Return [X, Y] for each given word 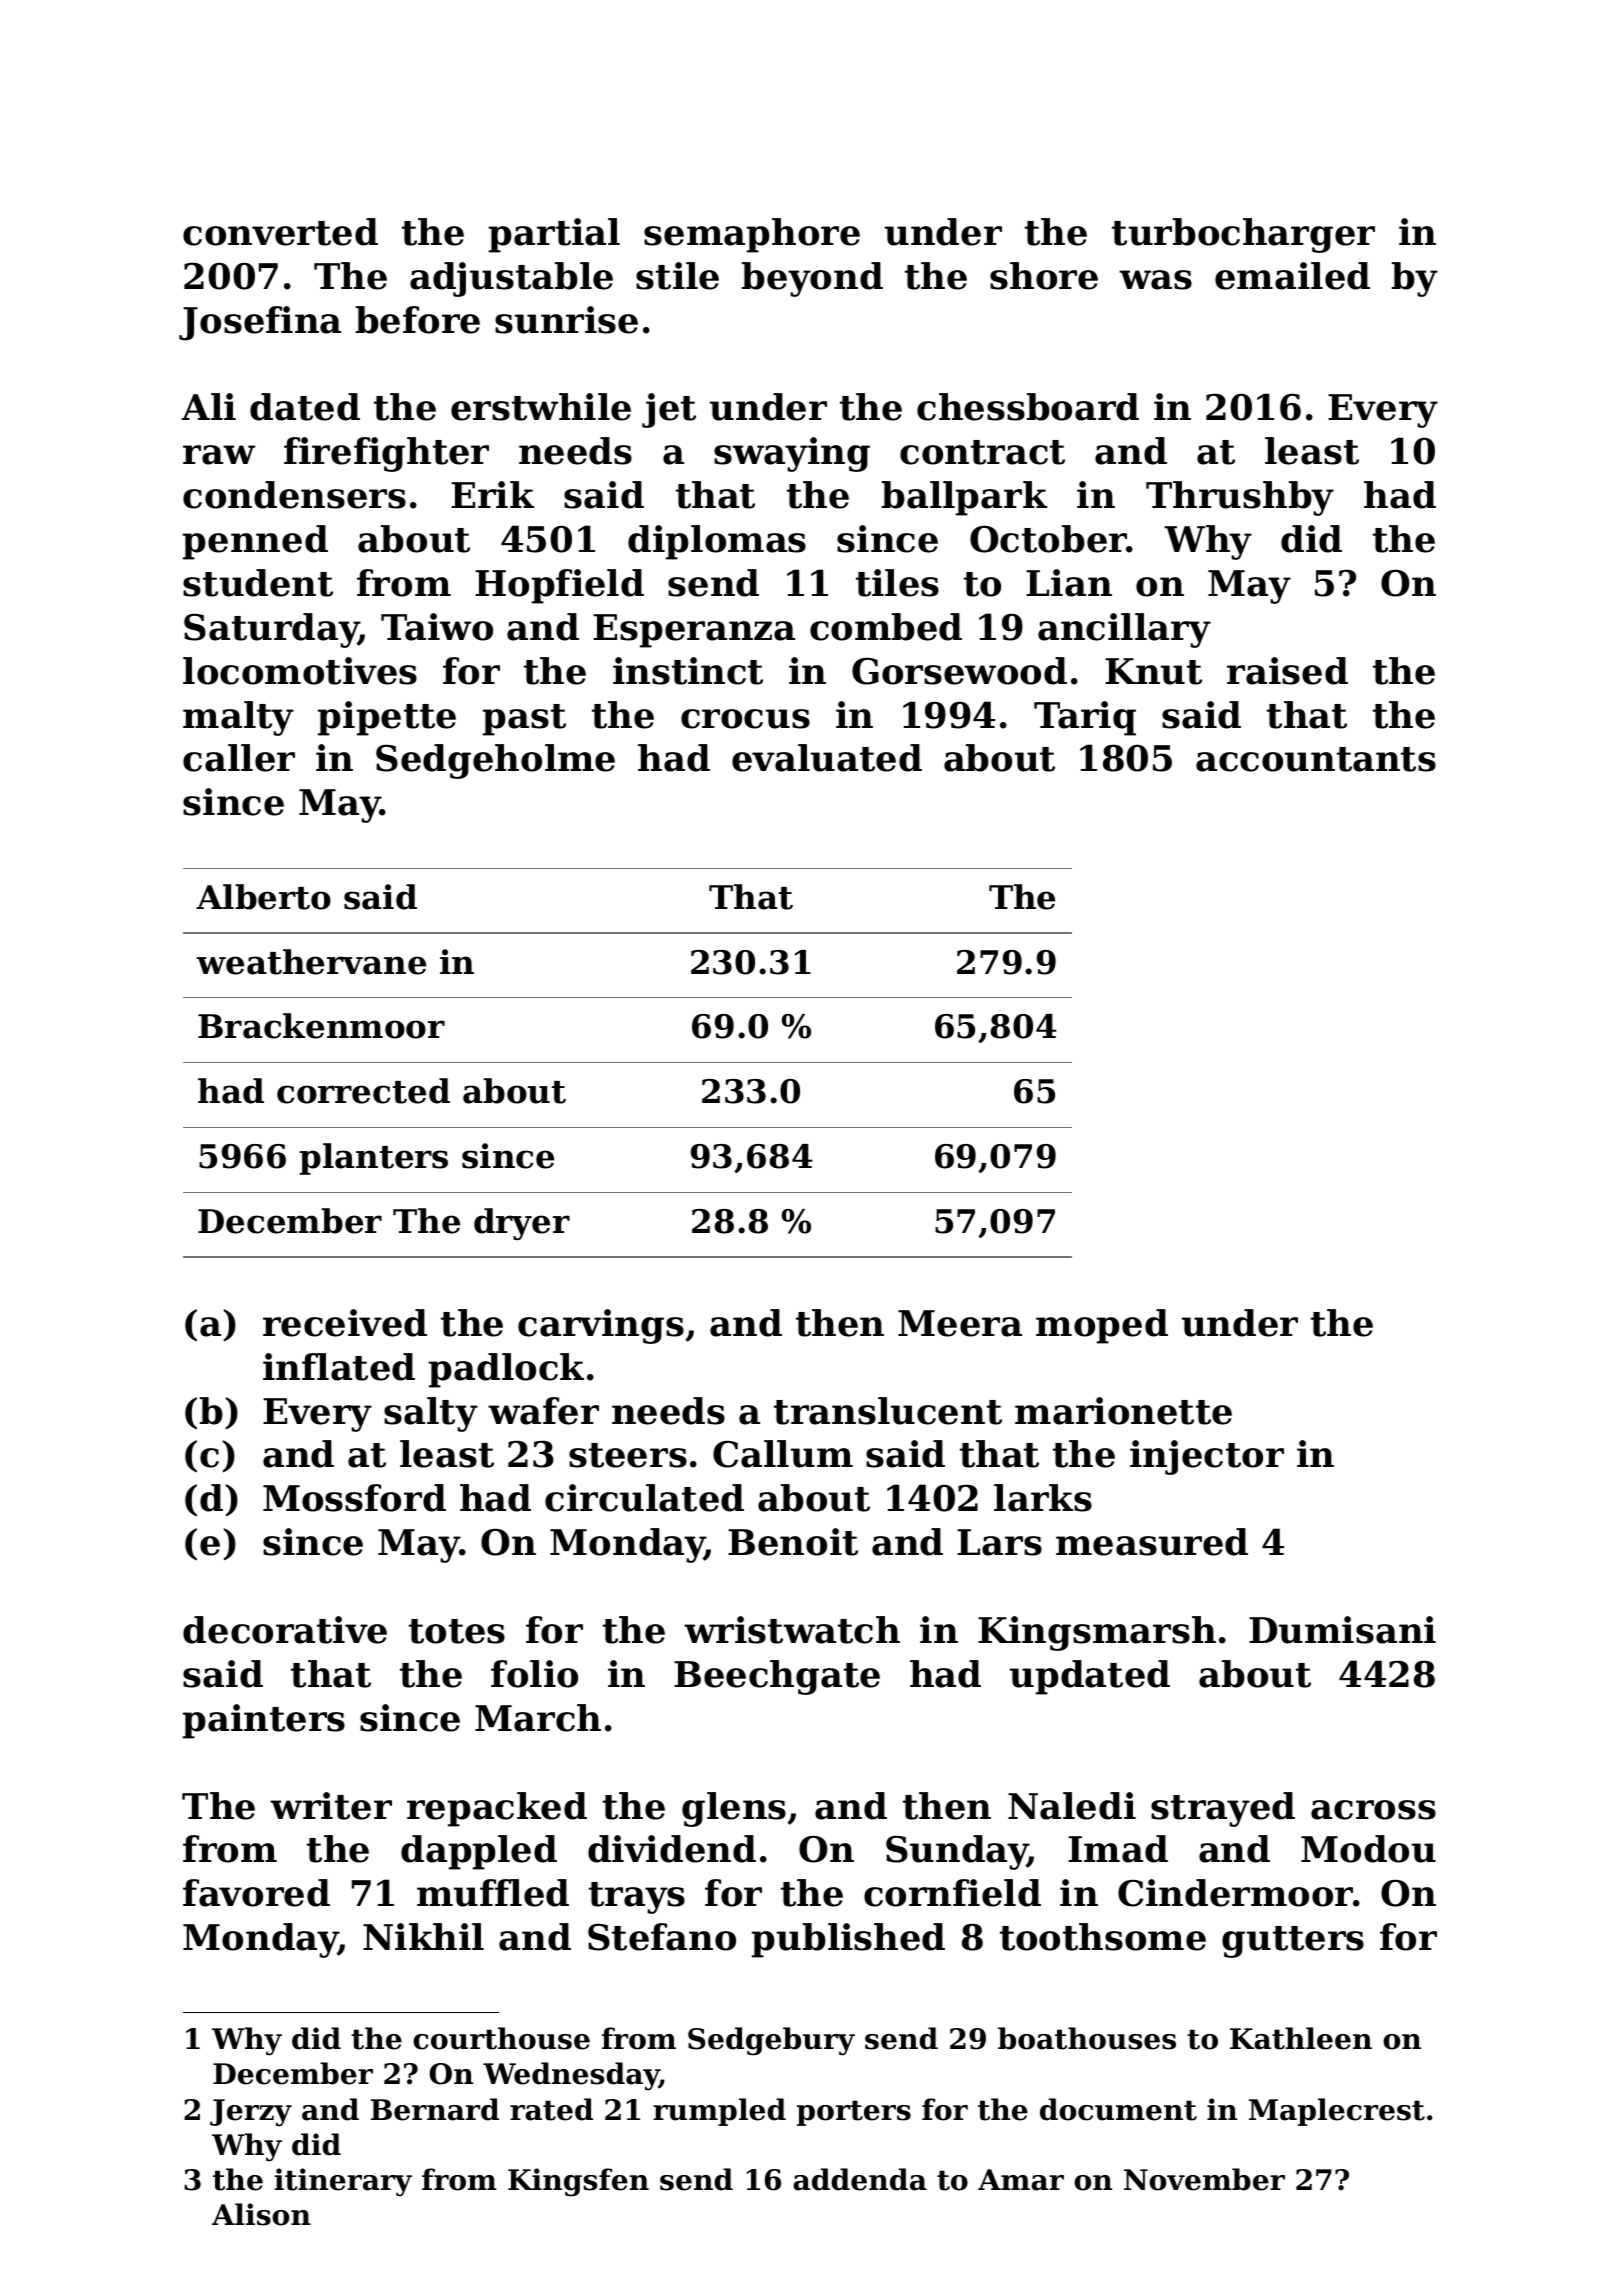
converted [280, 232]
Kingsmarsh [1097, 1633]
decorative [285, 1630]
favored [256, 1893]
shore [1044, 276]
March [538, 1718]
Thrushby [1240, 498]
